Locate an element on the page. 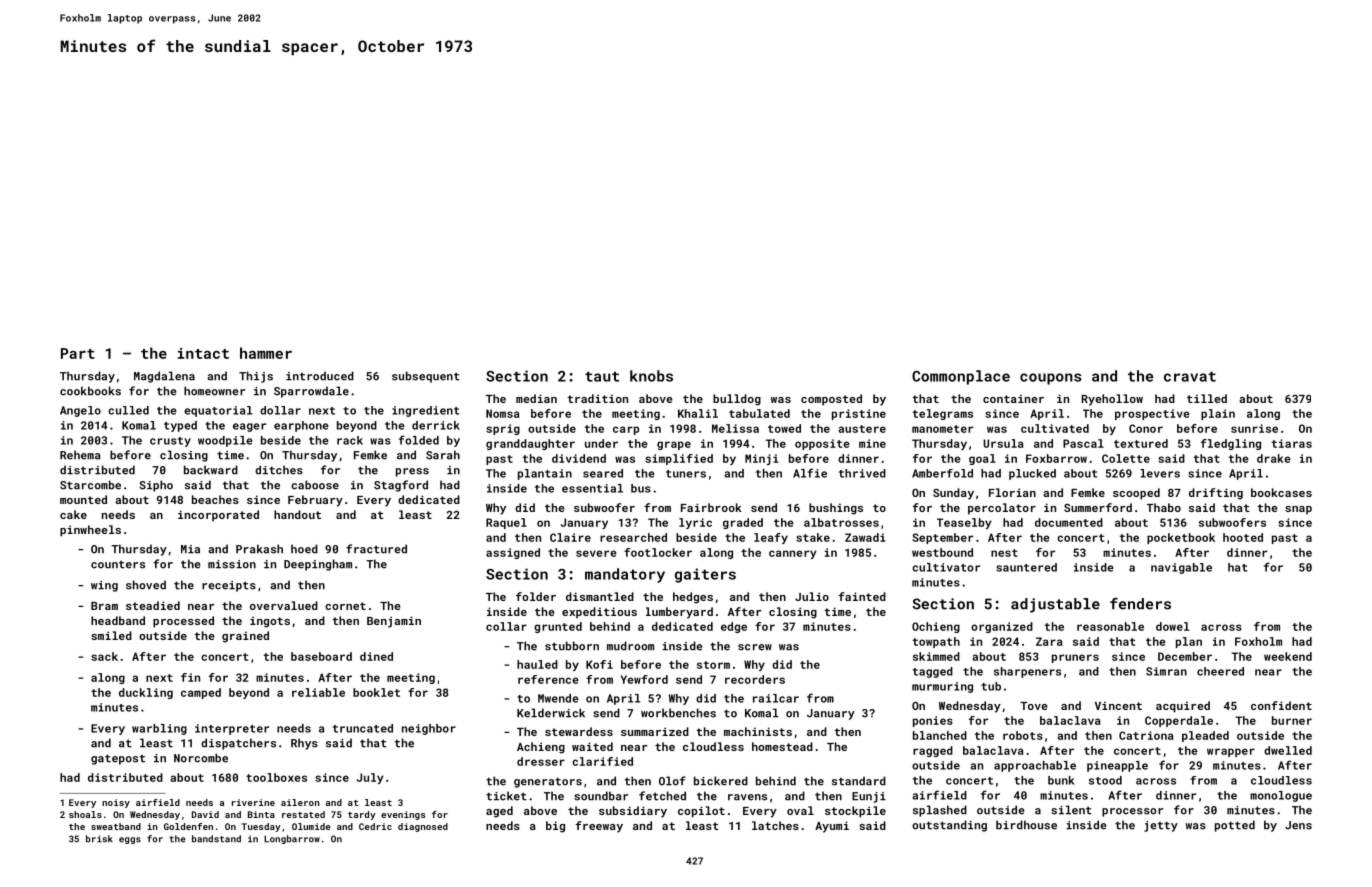  toolboxes is located at coordinates (276, 777).
